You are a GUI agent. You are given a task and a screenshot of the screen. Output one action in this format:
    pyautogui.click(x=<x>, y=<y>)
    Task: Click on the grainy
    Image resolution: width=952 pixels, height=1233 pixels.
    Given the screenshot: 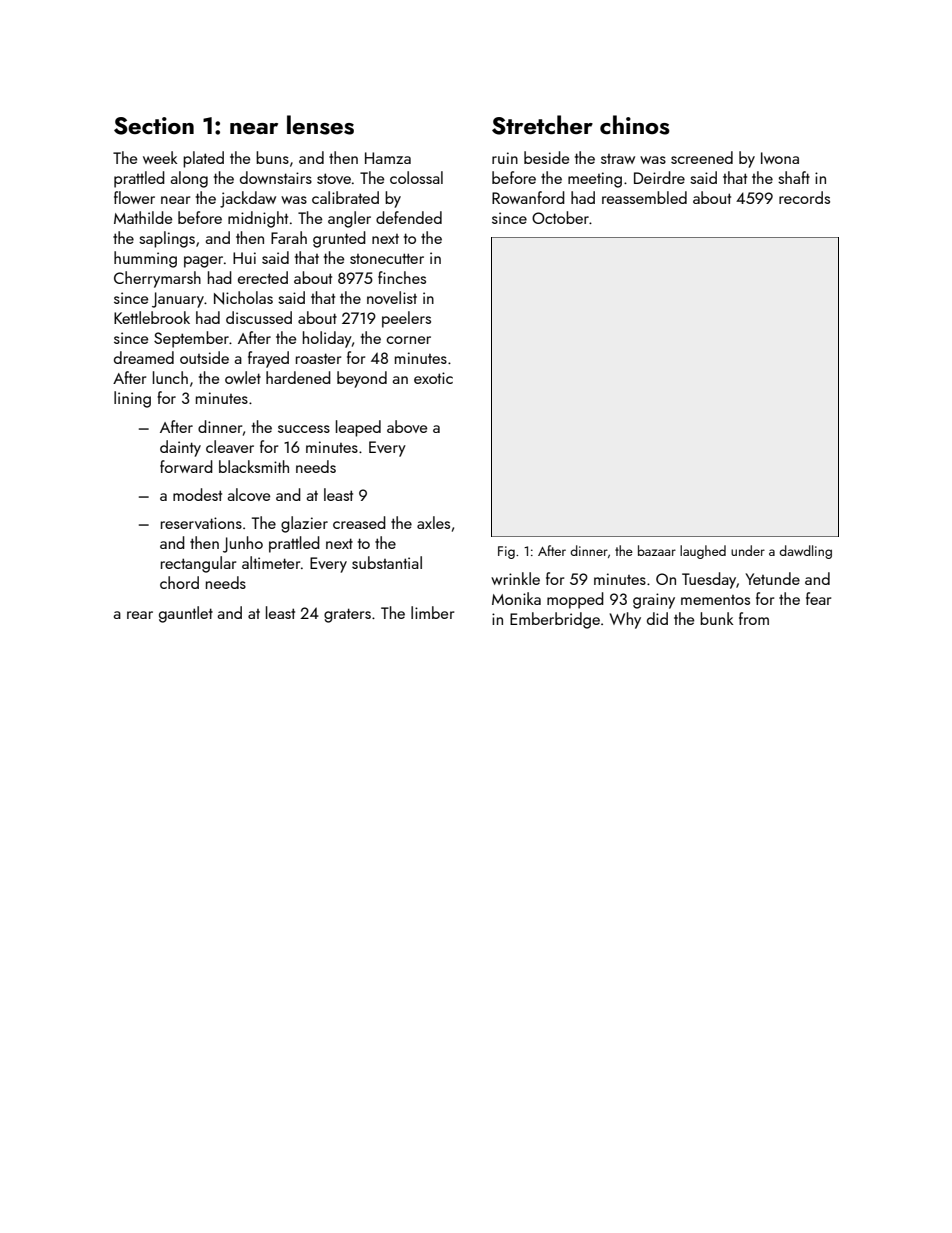 What is the action you would take?
    pyautogui.click(x=654, y=601)
